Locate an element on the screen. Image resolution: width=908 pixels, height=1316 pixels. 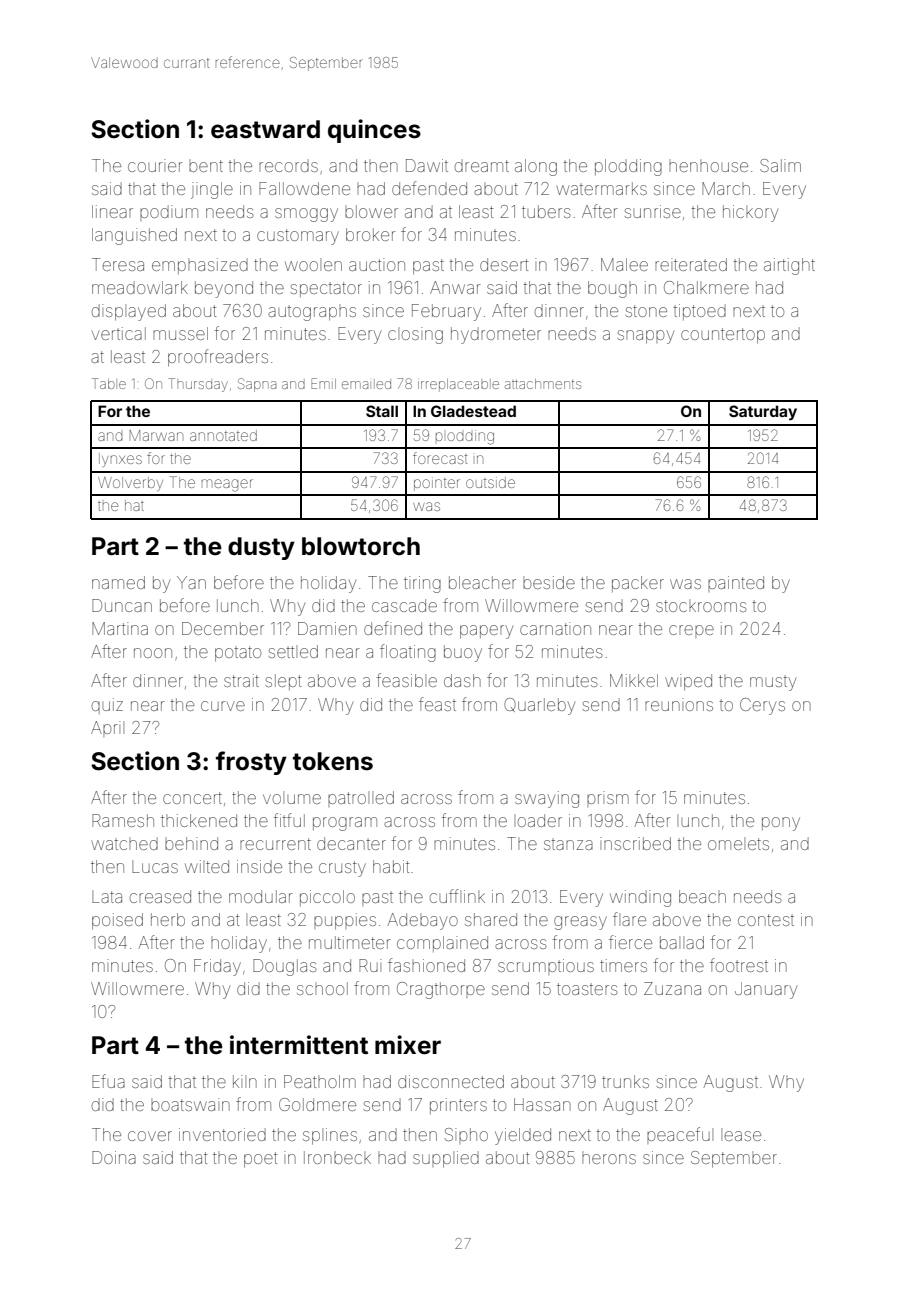
Wolverby is located at coordinates (130, 484).
